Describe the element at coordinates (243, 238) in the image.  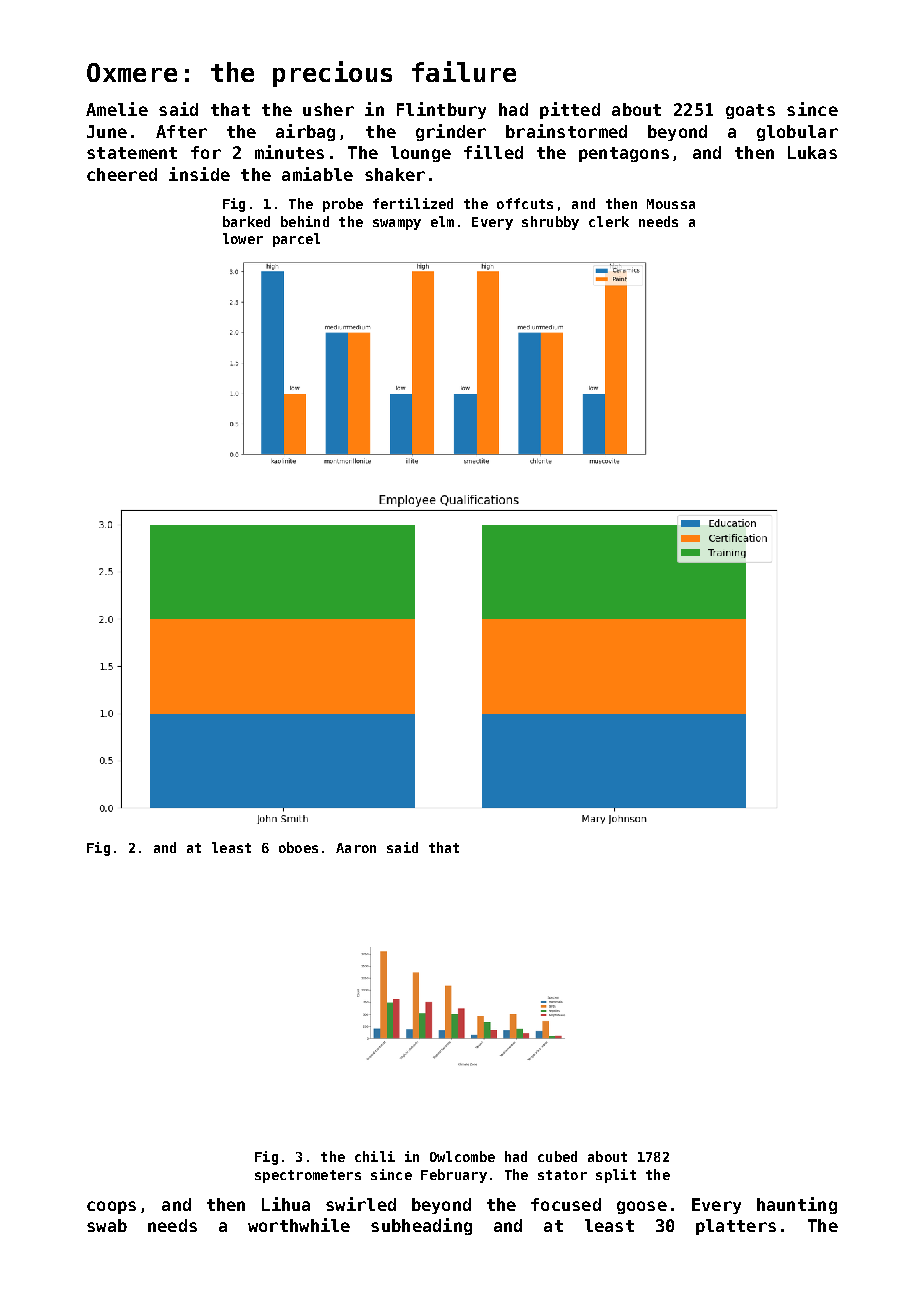
I see `lower` at that location.
